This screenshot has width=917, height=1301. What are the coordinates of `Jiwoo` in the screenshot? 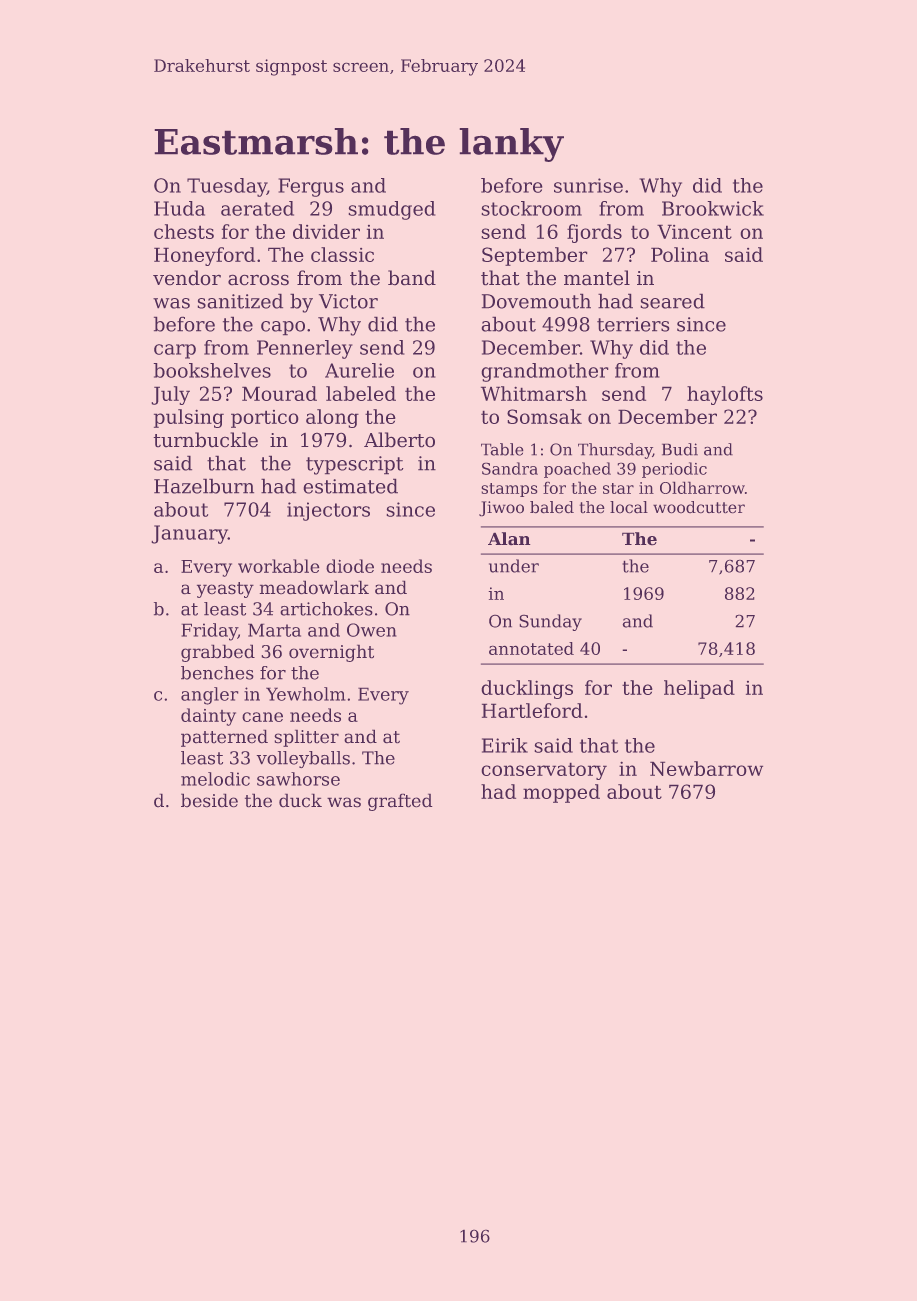 It's located at (501, 509).
